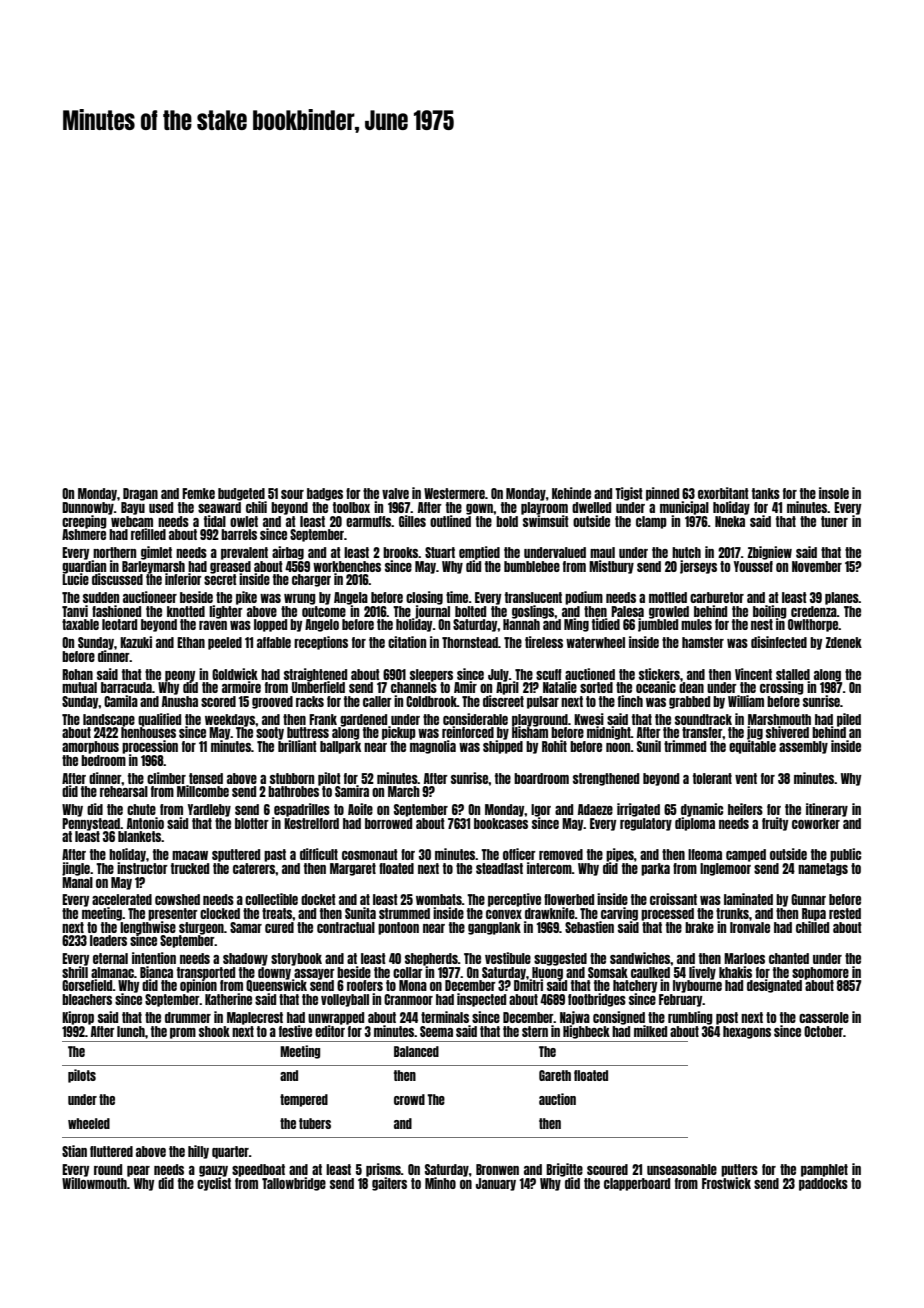 Image resolution: width=924 pixels, height=1308 pixels. What do you see at coordinates (108, 940) in the screenshot?
I see `leaders` at bounding box center [108, 940].
